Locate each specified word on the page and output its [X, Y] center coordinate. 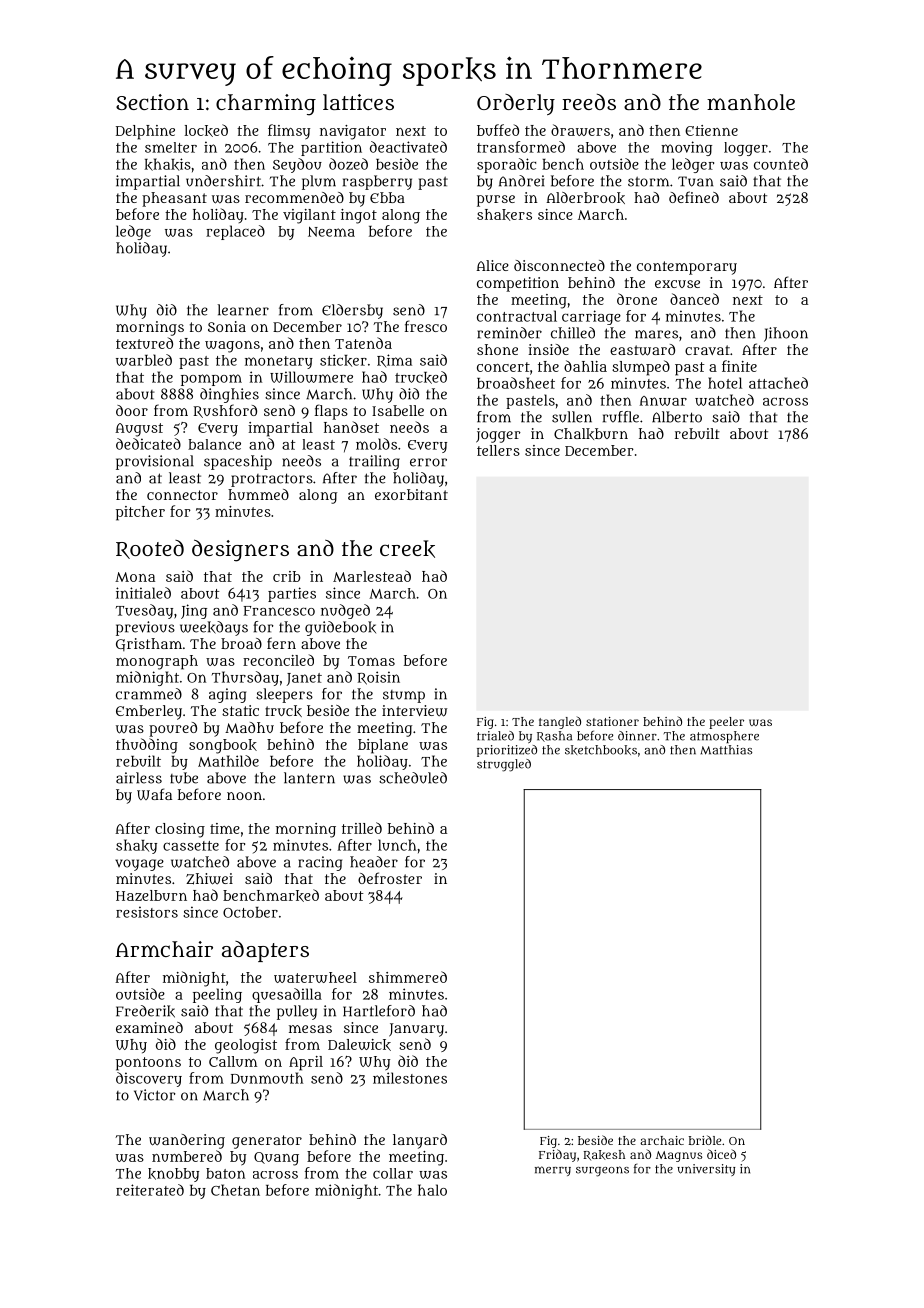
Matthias [726, 750]
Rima [394, 360]
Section [152, 102]
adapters [265, 951]
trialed [495, 736]
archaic [662, 1140]
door [132, 410]
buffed [498, 130]
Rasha [554, 736]
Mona [135, 577]
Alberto [677, 417]
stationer [612, 721]
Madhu [249, 727]
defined [694, 197]
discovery [149, 1079]
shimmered [408, 977]
